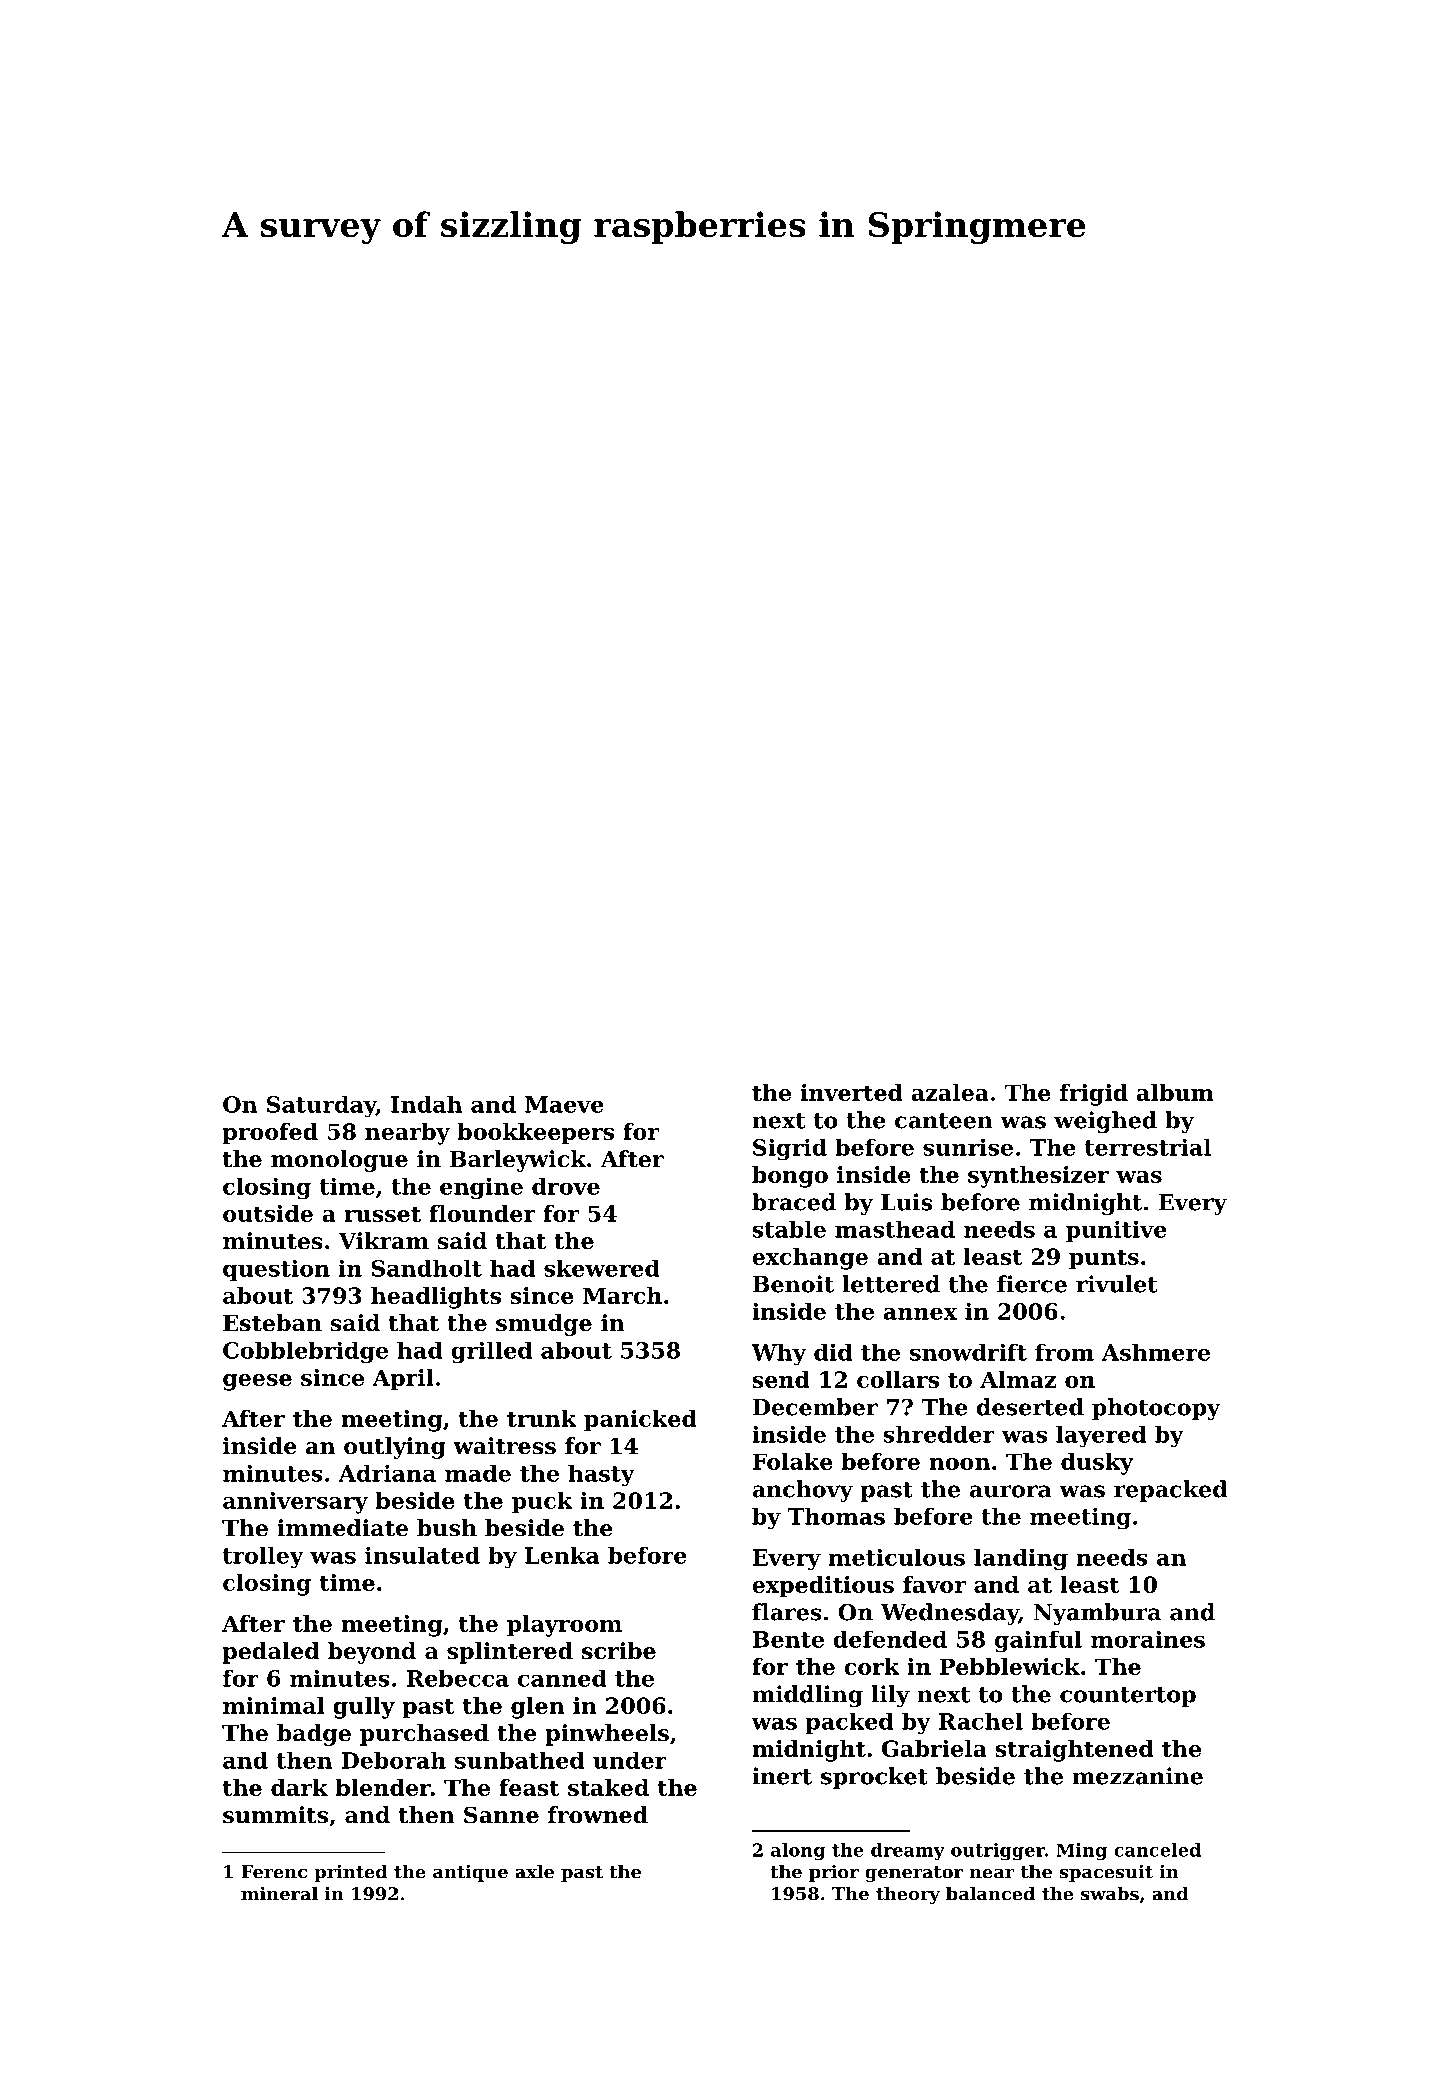 This screenshot has width=1450, height=2100. I want to click on album, so click(1175, 1092).
